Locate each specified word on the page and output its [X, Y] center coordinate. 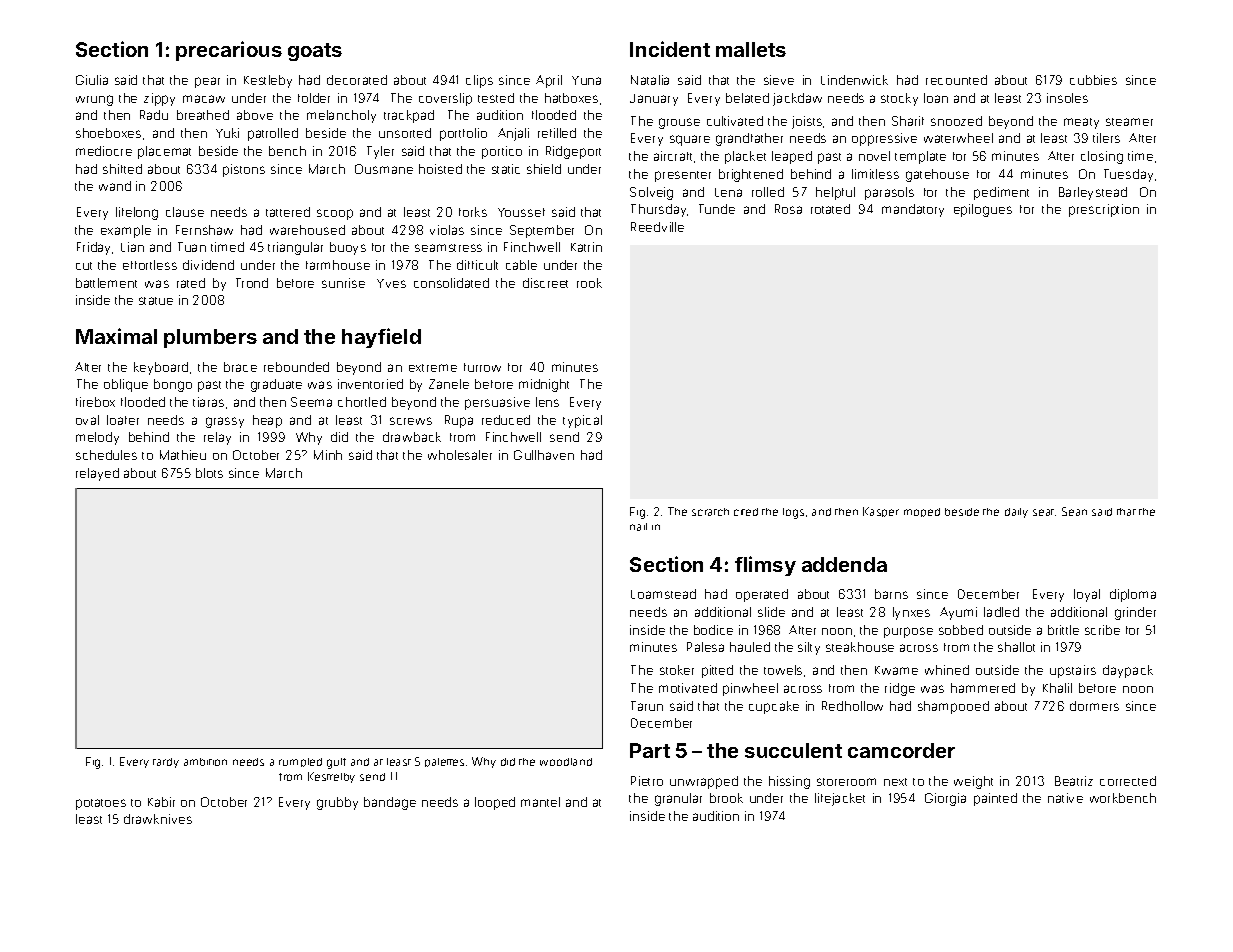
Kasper [881, 512]
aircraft [673, 156]
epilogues [983, 210]
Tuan [192, 247]
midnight [544, 385]
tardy [166, 763]
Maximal [116, 336]
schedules [106, 455]
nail [638, 527]
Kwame [896, 670]
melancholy [341, 116]
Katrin [586, 247]
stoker [677, 670]
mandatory [913, 210]
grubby [337, 803]
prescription [1104, 210]
